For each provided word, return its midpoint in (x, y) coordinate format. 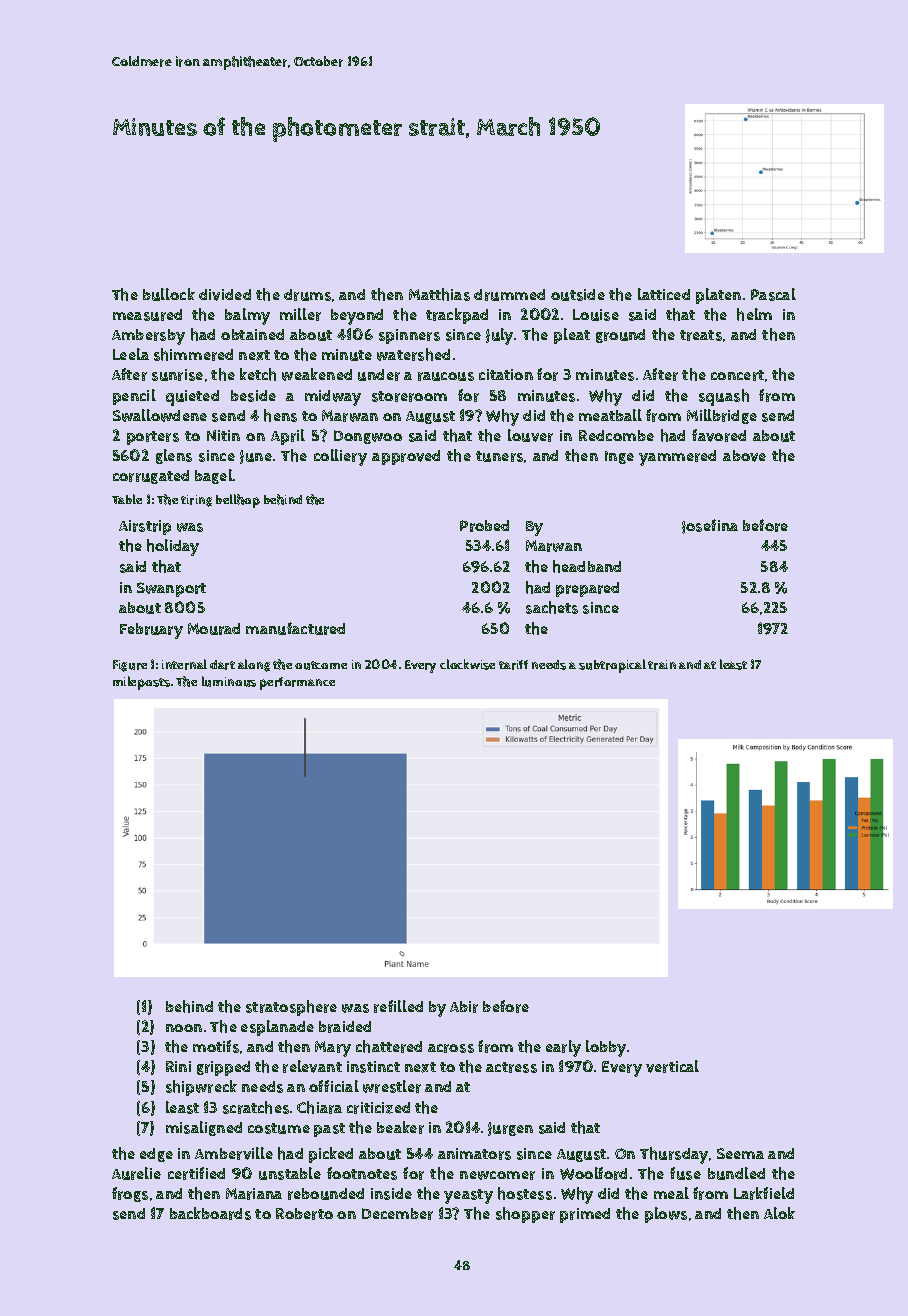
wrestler (392, 1086)
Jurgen (510, 1129)
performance (297, 683)
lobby (606, 1048)
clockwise (467, 664)
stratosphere (291, 1008)
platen (718, 296)
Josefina (710, 526)
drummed (509, 295)
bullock (169, 294)
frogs (130, 1194)
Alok (779, 1213)
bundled (736, 1173)
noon (184, 1028)
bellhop (238, 501)
